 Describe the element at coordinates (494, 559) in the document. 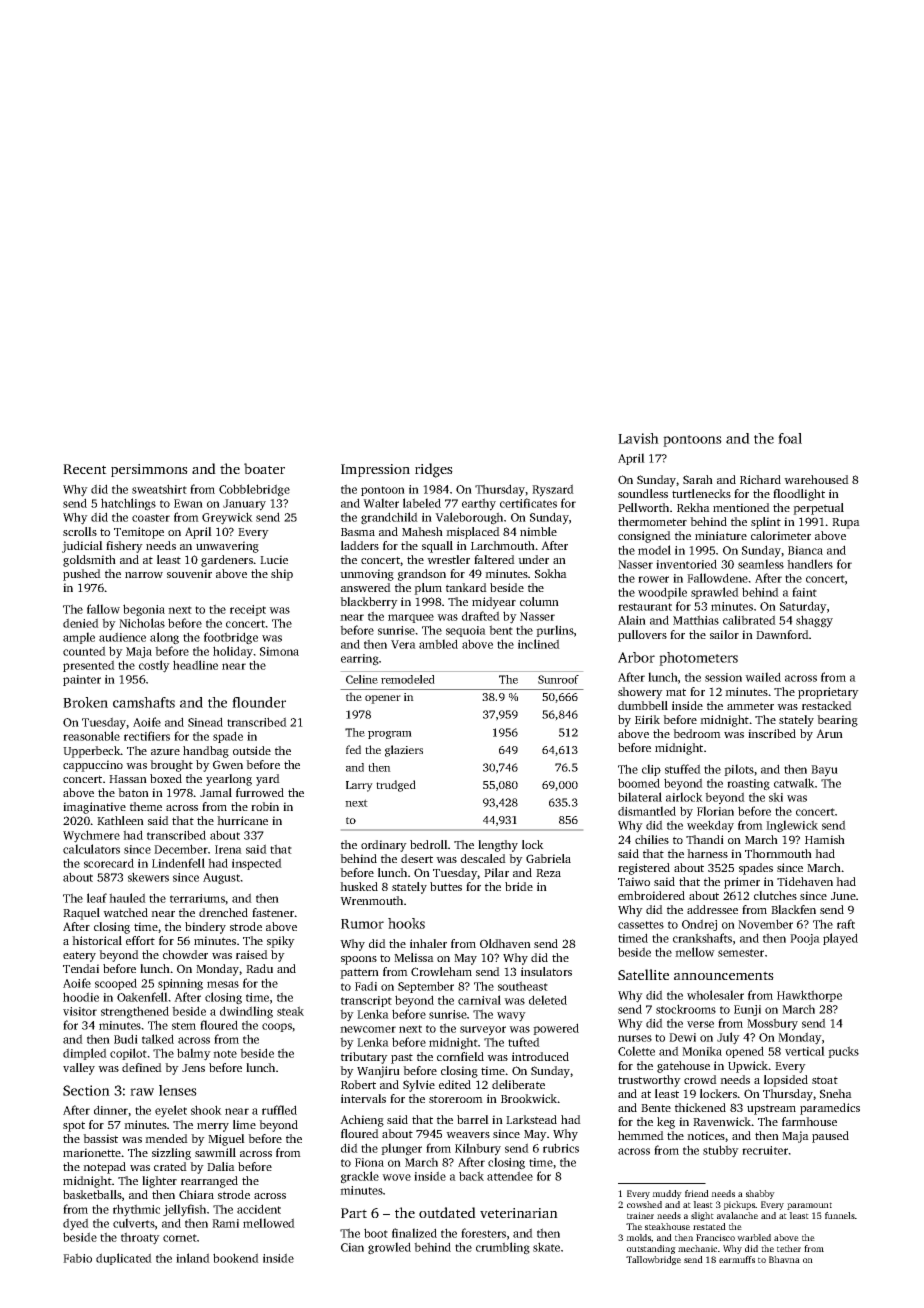

I see `faltered` at that location.
